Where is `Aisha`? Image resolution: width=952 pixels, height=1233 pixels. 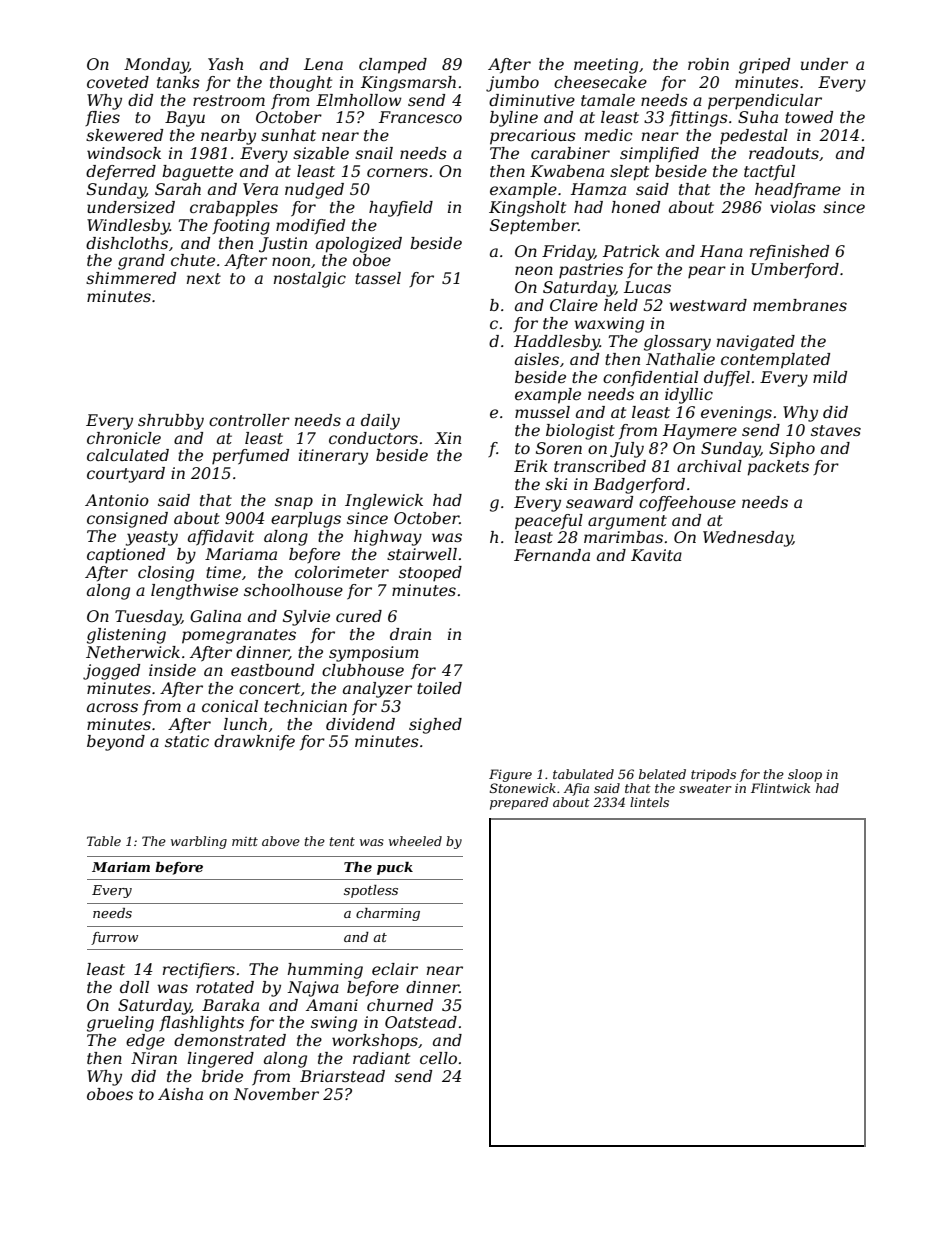
Aisha is located at coordinates (180, 1094).
